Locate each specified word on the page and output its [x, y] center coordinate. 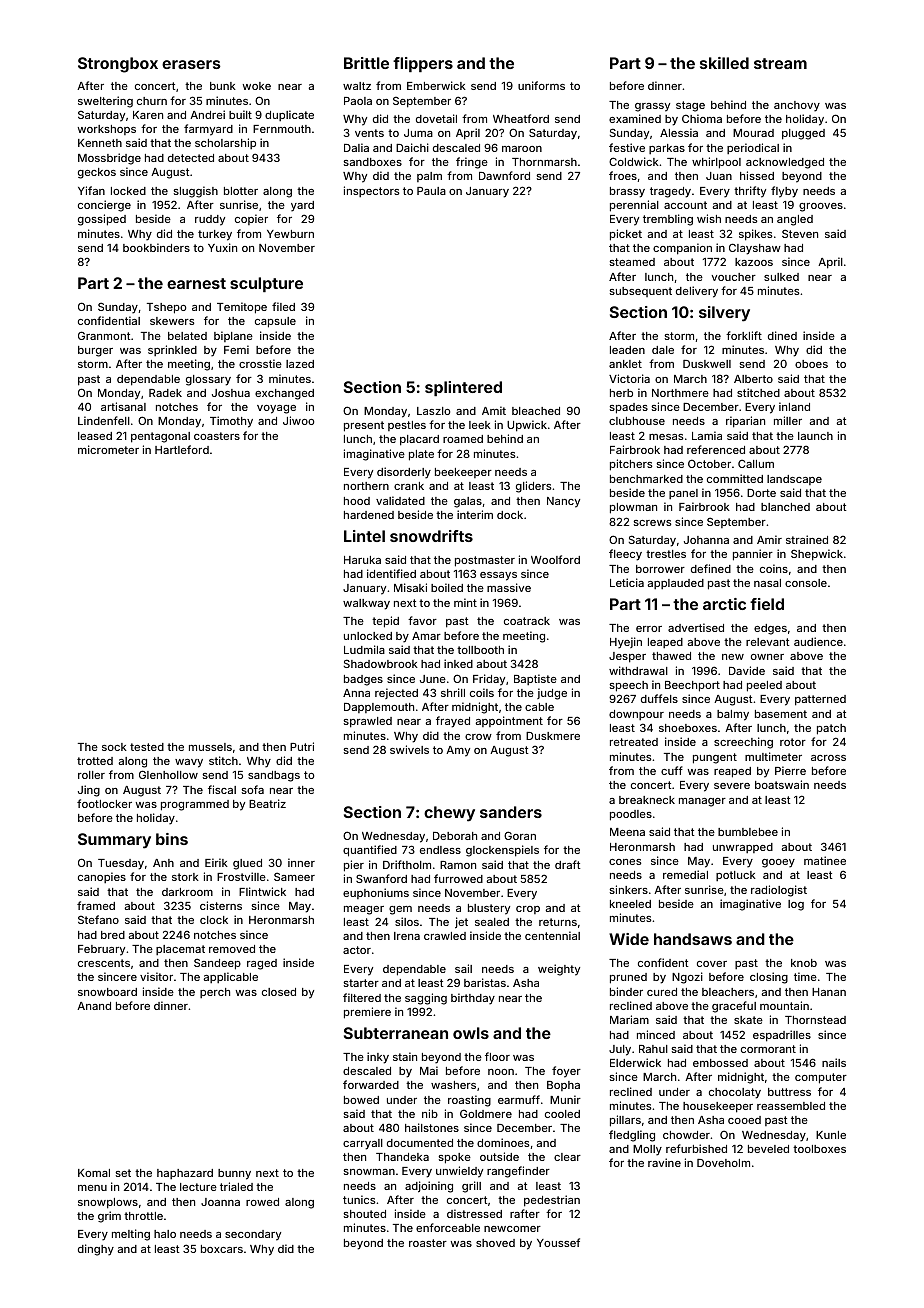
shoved [495, 1243]
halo [165, 1234]
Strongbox [118, 65]
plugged [803, 134]
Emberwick [436, 85]
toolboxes [819, 1149]
